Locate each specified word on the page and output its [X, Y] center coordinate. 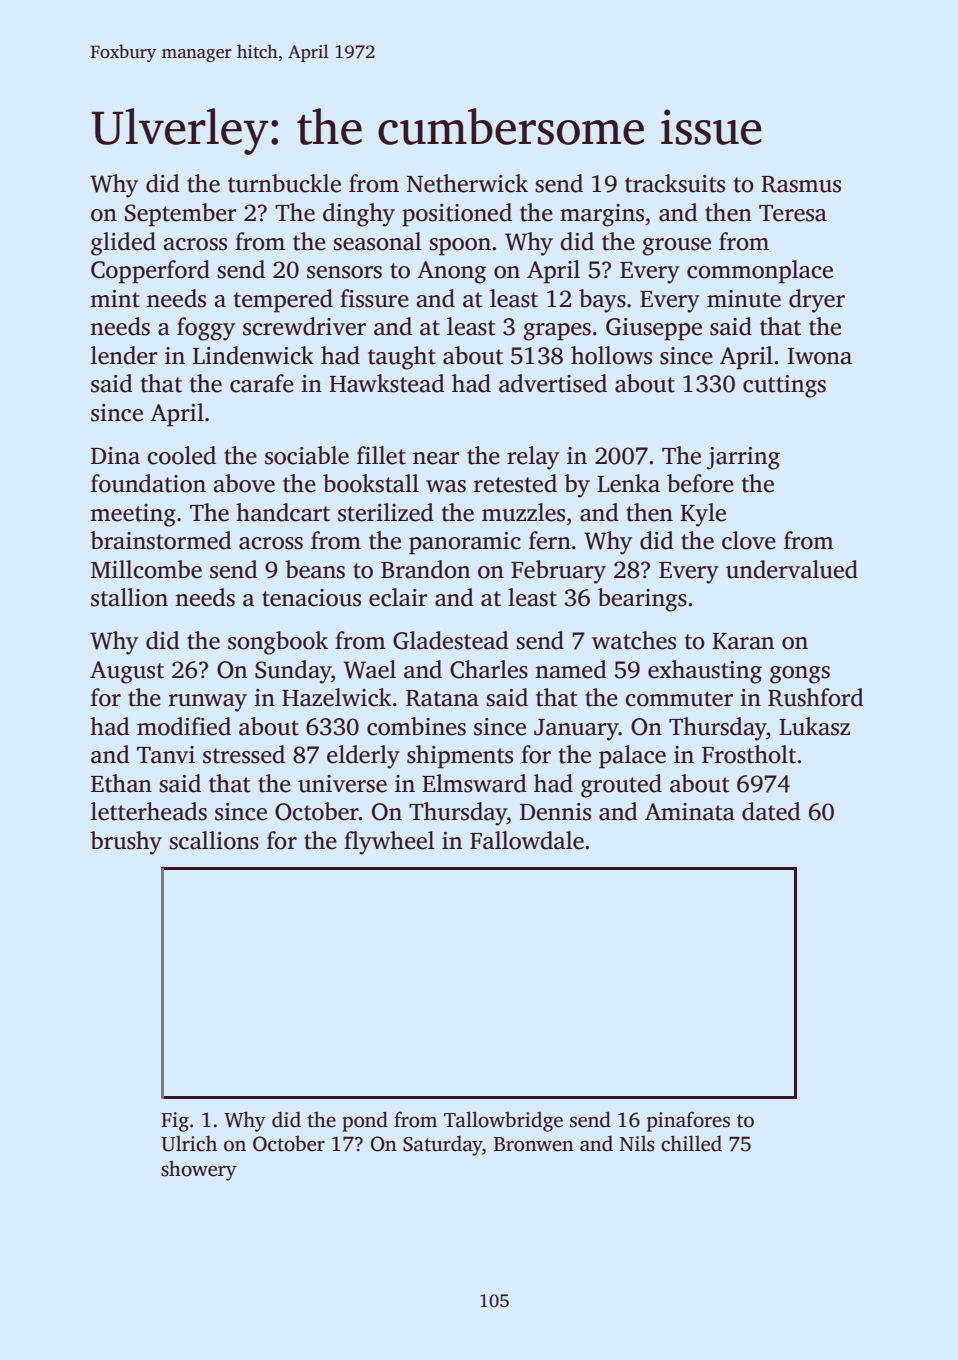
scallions [214, 840]
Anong [451, 272]
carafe [262, 383]
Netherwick [467, 183]
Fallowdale [527, 840]
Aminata [690, 812]
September [180, 215]
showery [199, 1170]
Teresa [793, 213]
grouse [677, 247]
